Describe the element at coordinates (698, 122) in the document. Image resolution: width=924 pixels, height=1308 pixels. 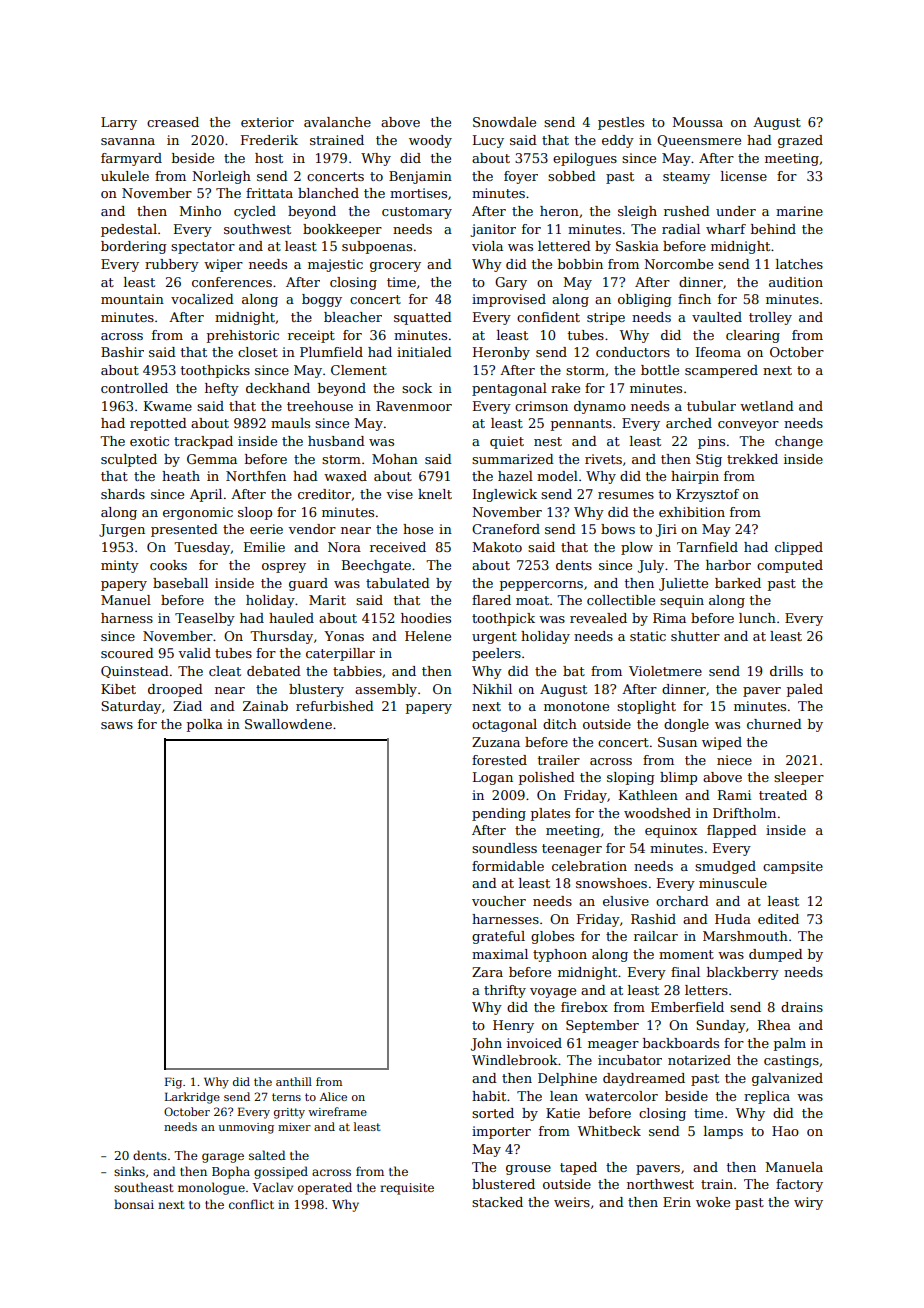
I see `Moussa` at that location.
